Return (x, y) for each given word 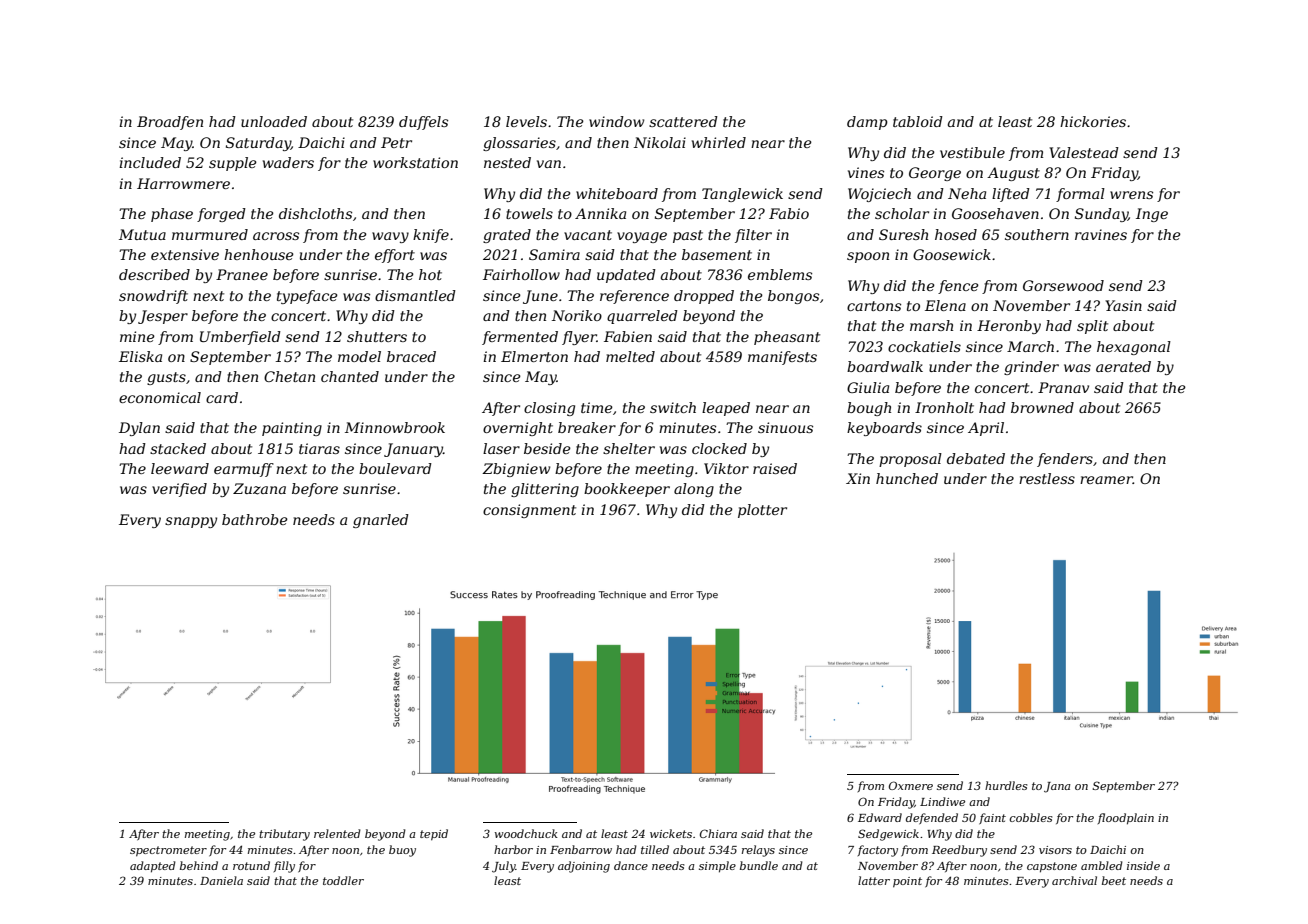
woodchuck (526, 833)
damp (867, 123)
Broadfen (170, 123)
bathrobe (255, 519)
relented (337, 833)
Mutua (142, 234)
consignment (529, 511)
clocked (719, 448)
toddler (343, 880)
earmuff (244, 470)
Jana (1057, 787)
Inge (1152, 215)
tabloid (918, 121)
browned (1042, 407)
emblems (780, 274)
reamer (1106, 480)
